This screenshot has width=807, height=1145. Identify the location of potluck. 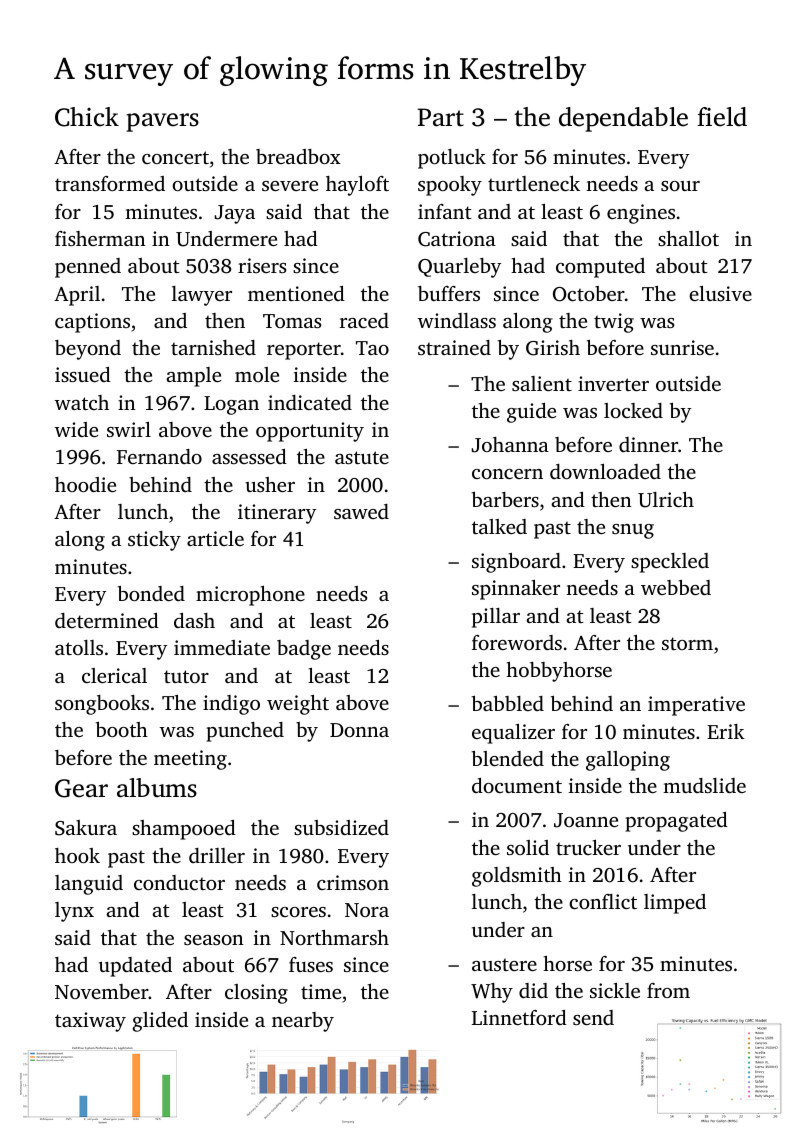
(452, 159).
